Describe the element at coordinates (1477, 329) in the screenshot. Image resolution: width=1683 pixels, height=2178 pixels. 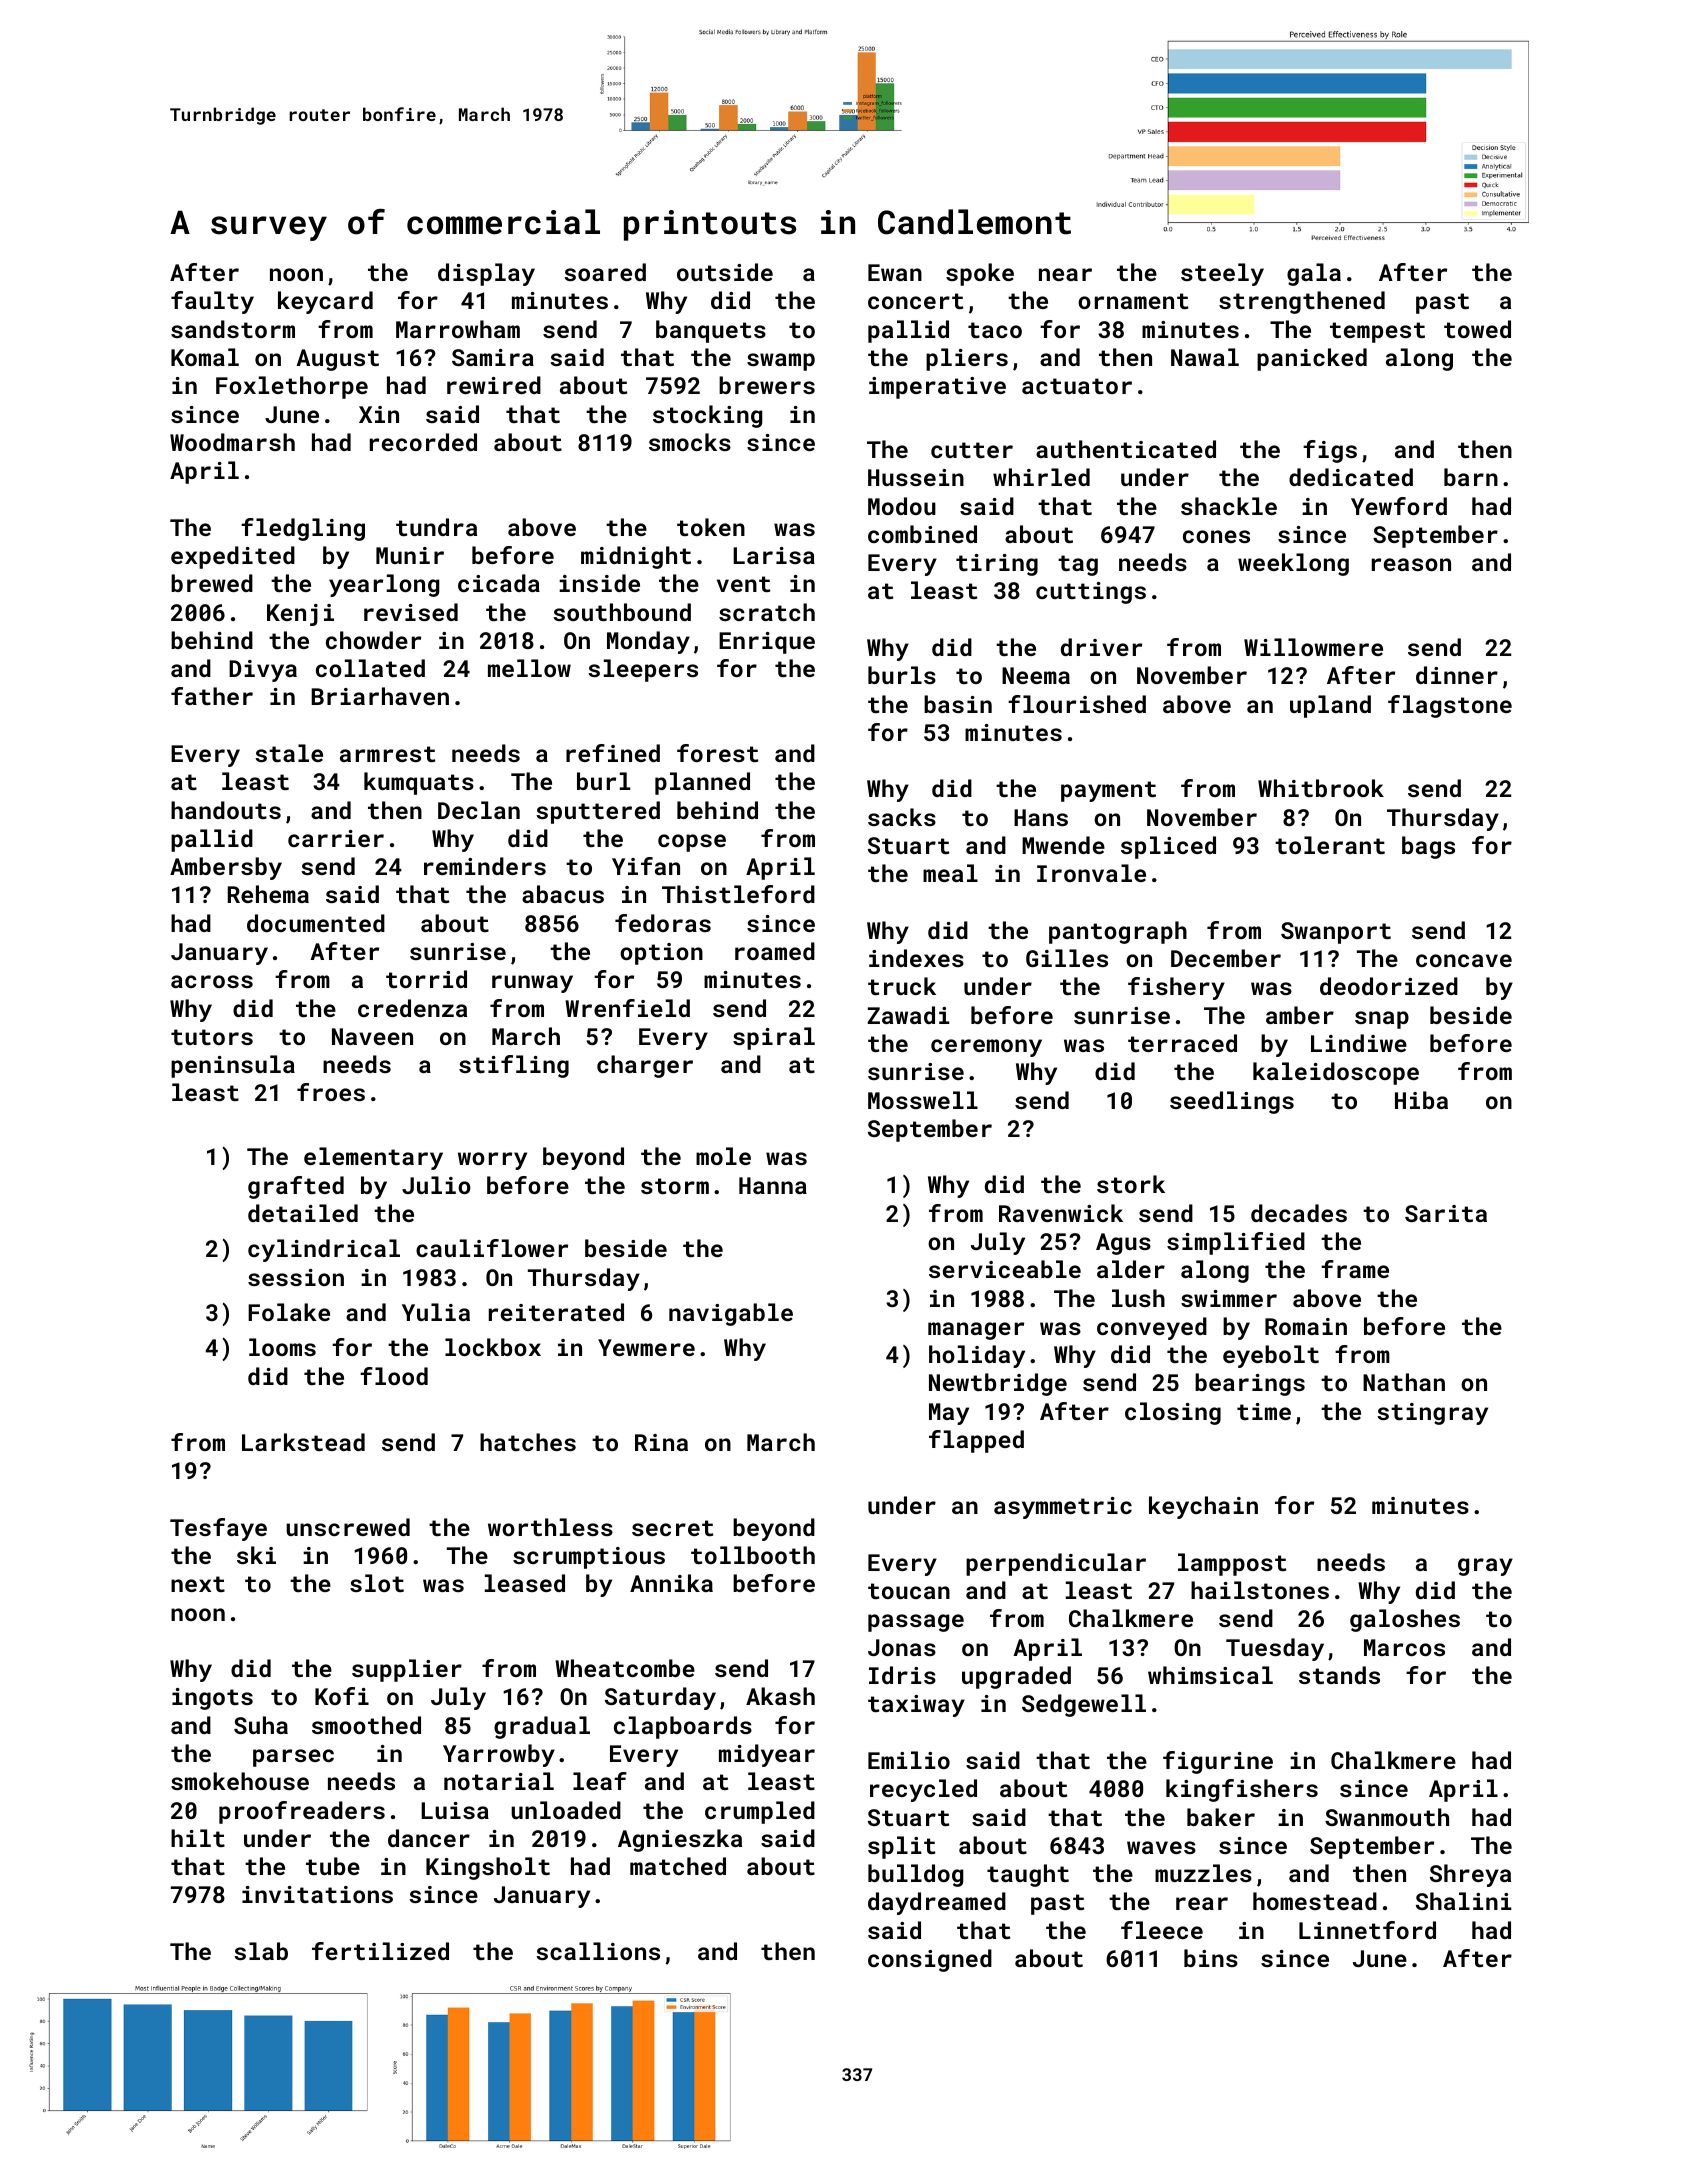
I see `towed` at that location.
